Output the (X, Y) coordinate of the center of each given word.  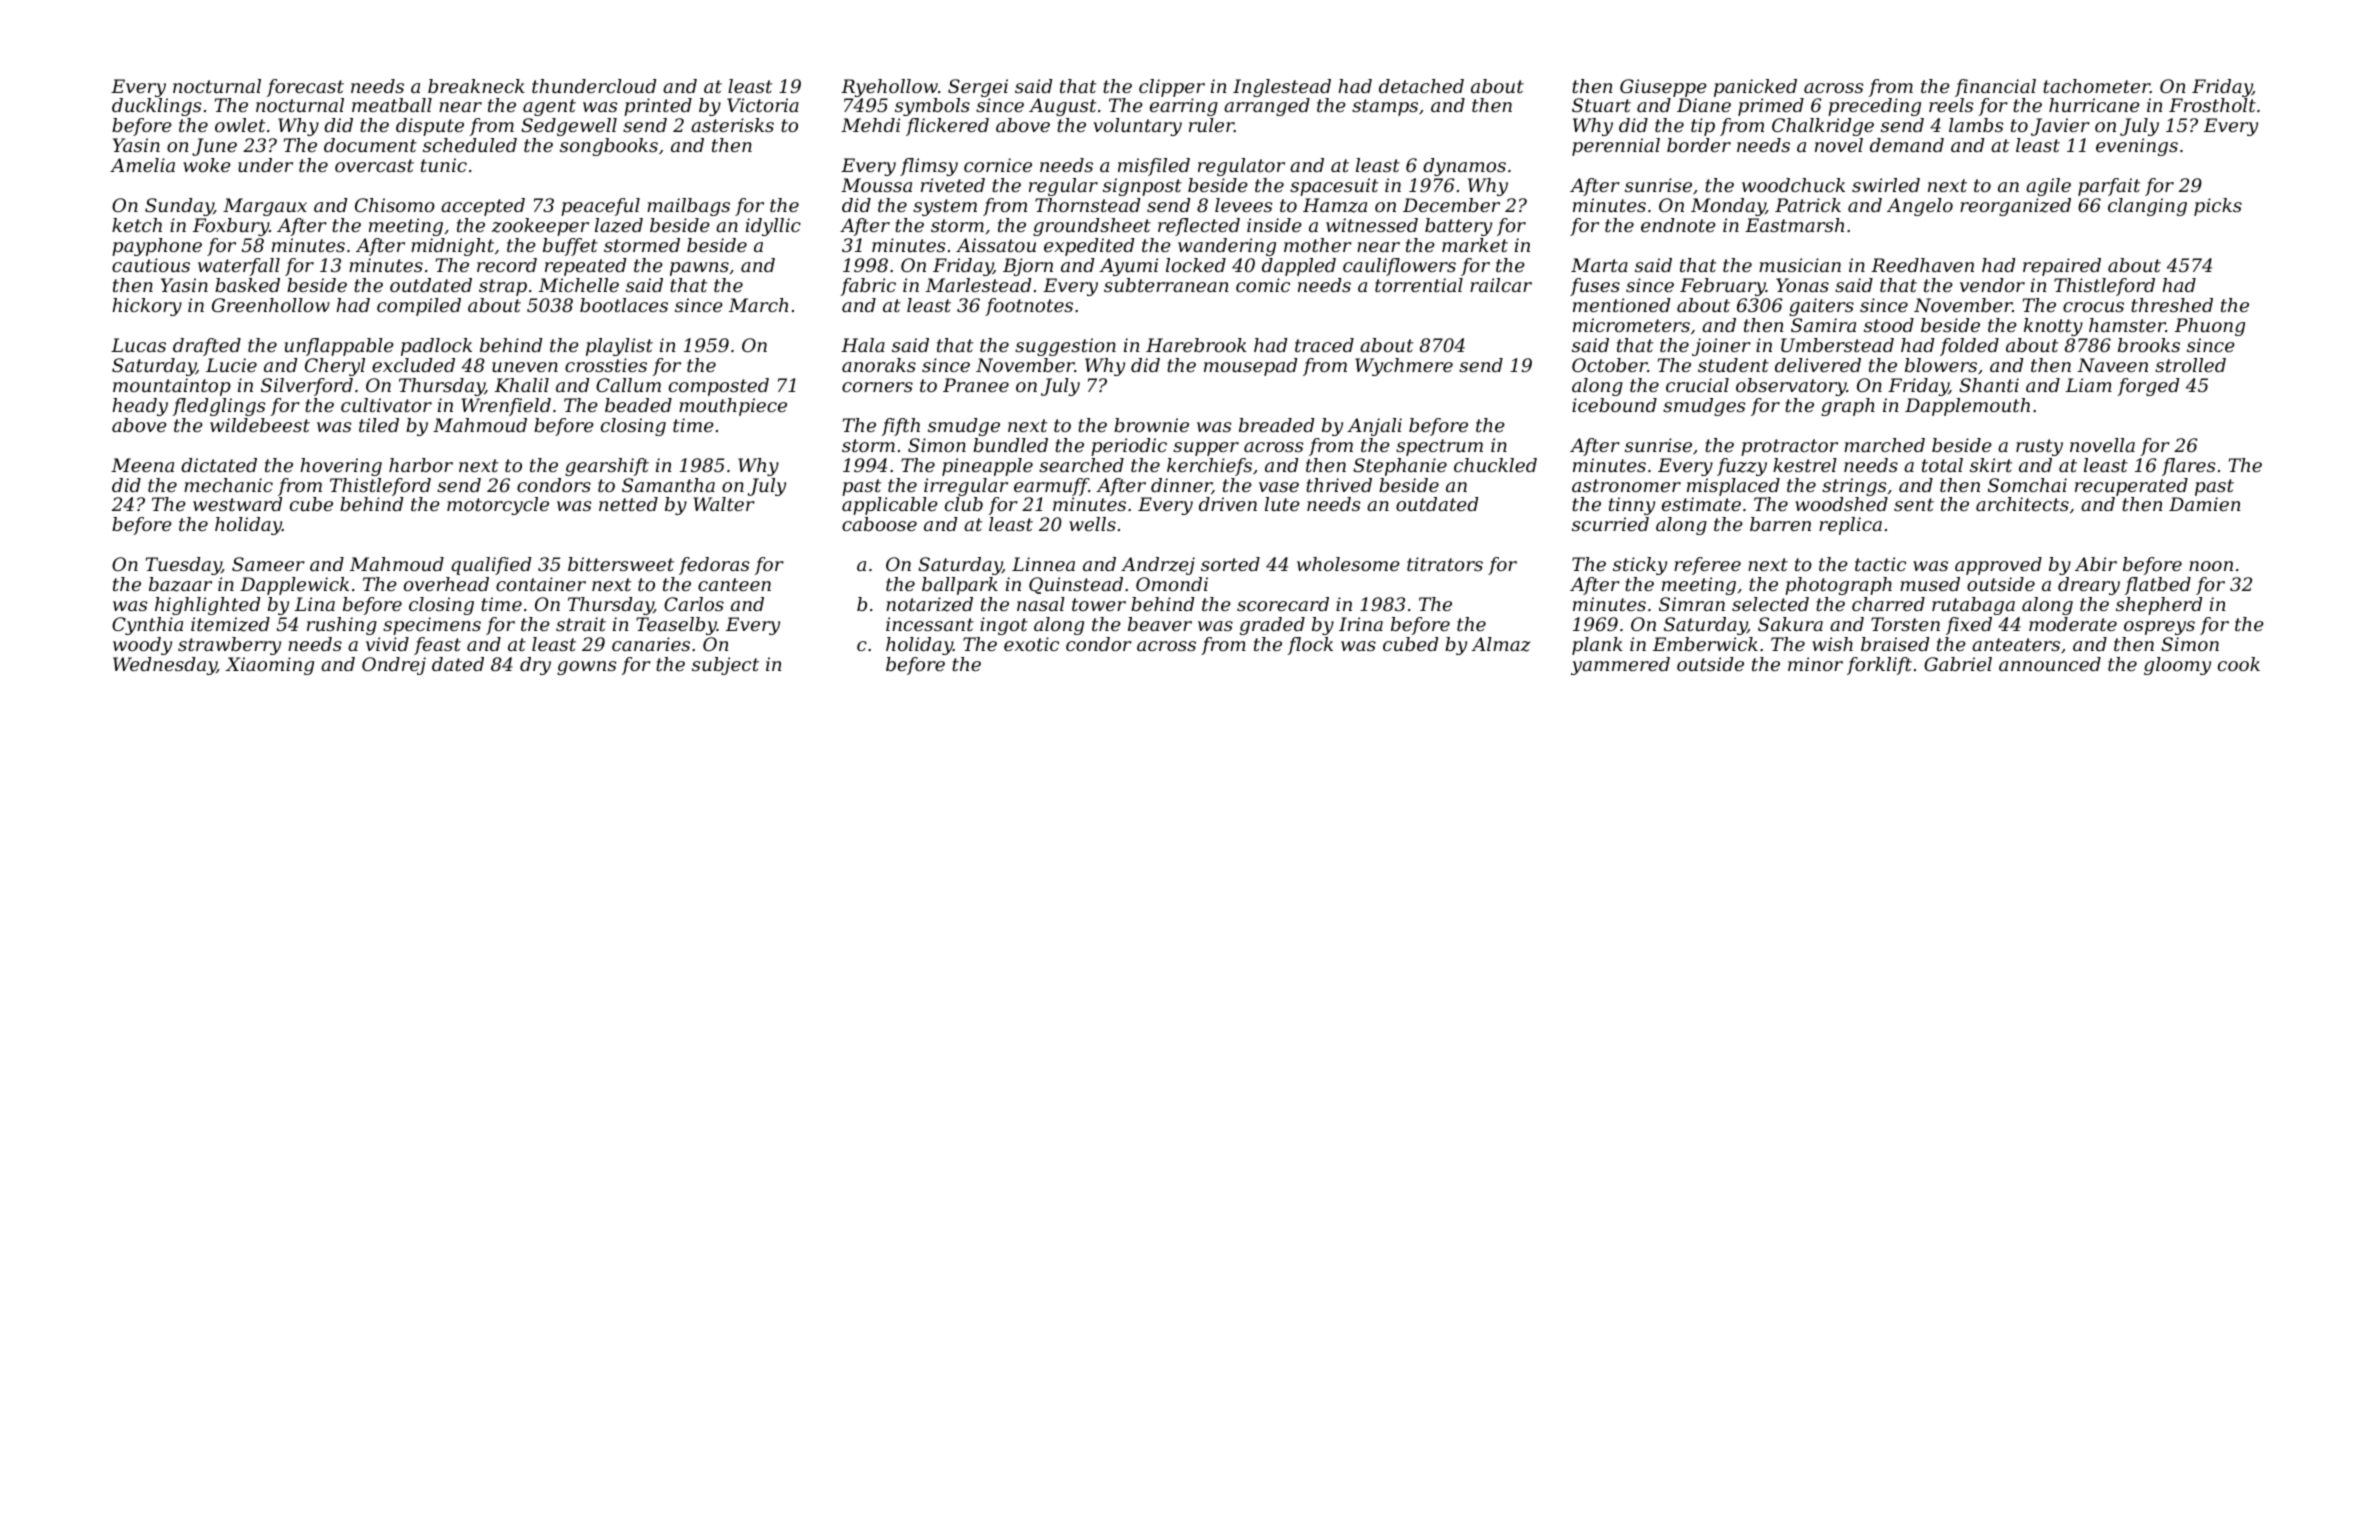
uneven (525, 367)
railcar (1501, 285)
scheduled (470, 145)
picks (2218, 207)
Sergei (978, 88)
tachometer (2096, 86)
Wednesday (165, 666)
